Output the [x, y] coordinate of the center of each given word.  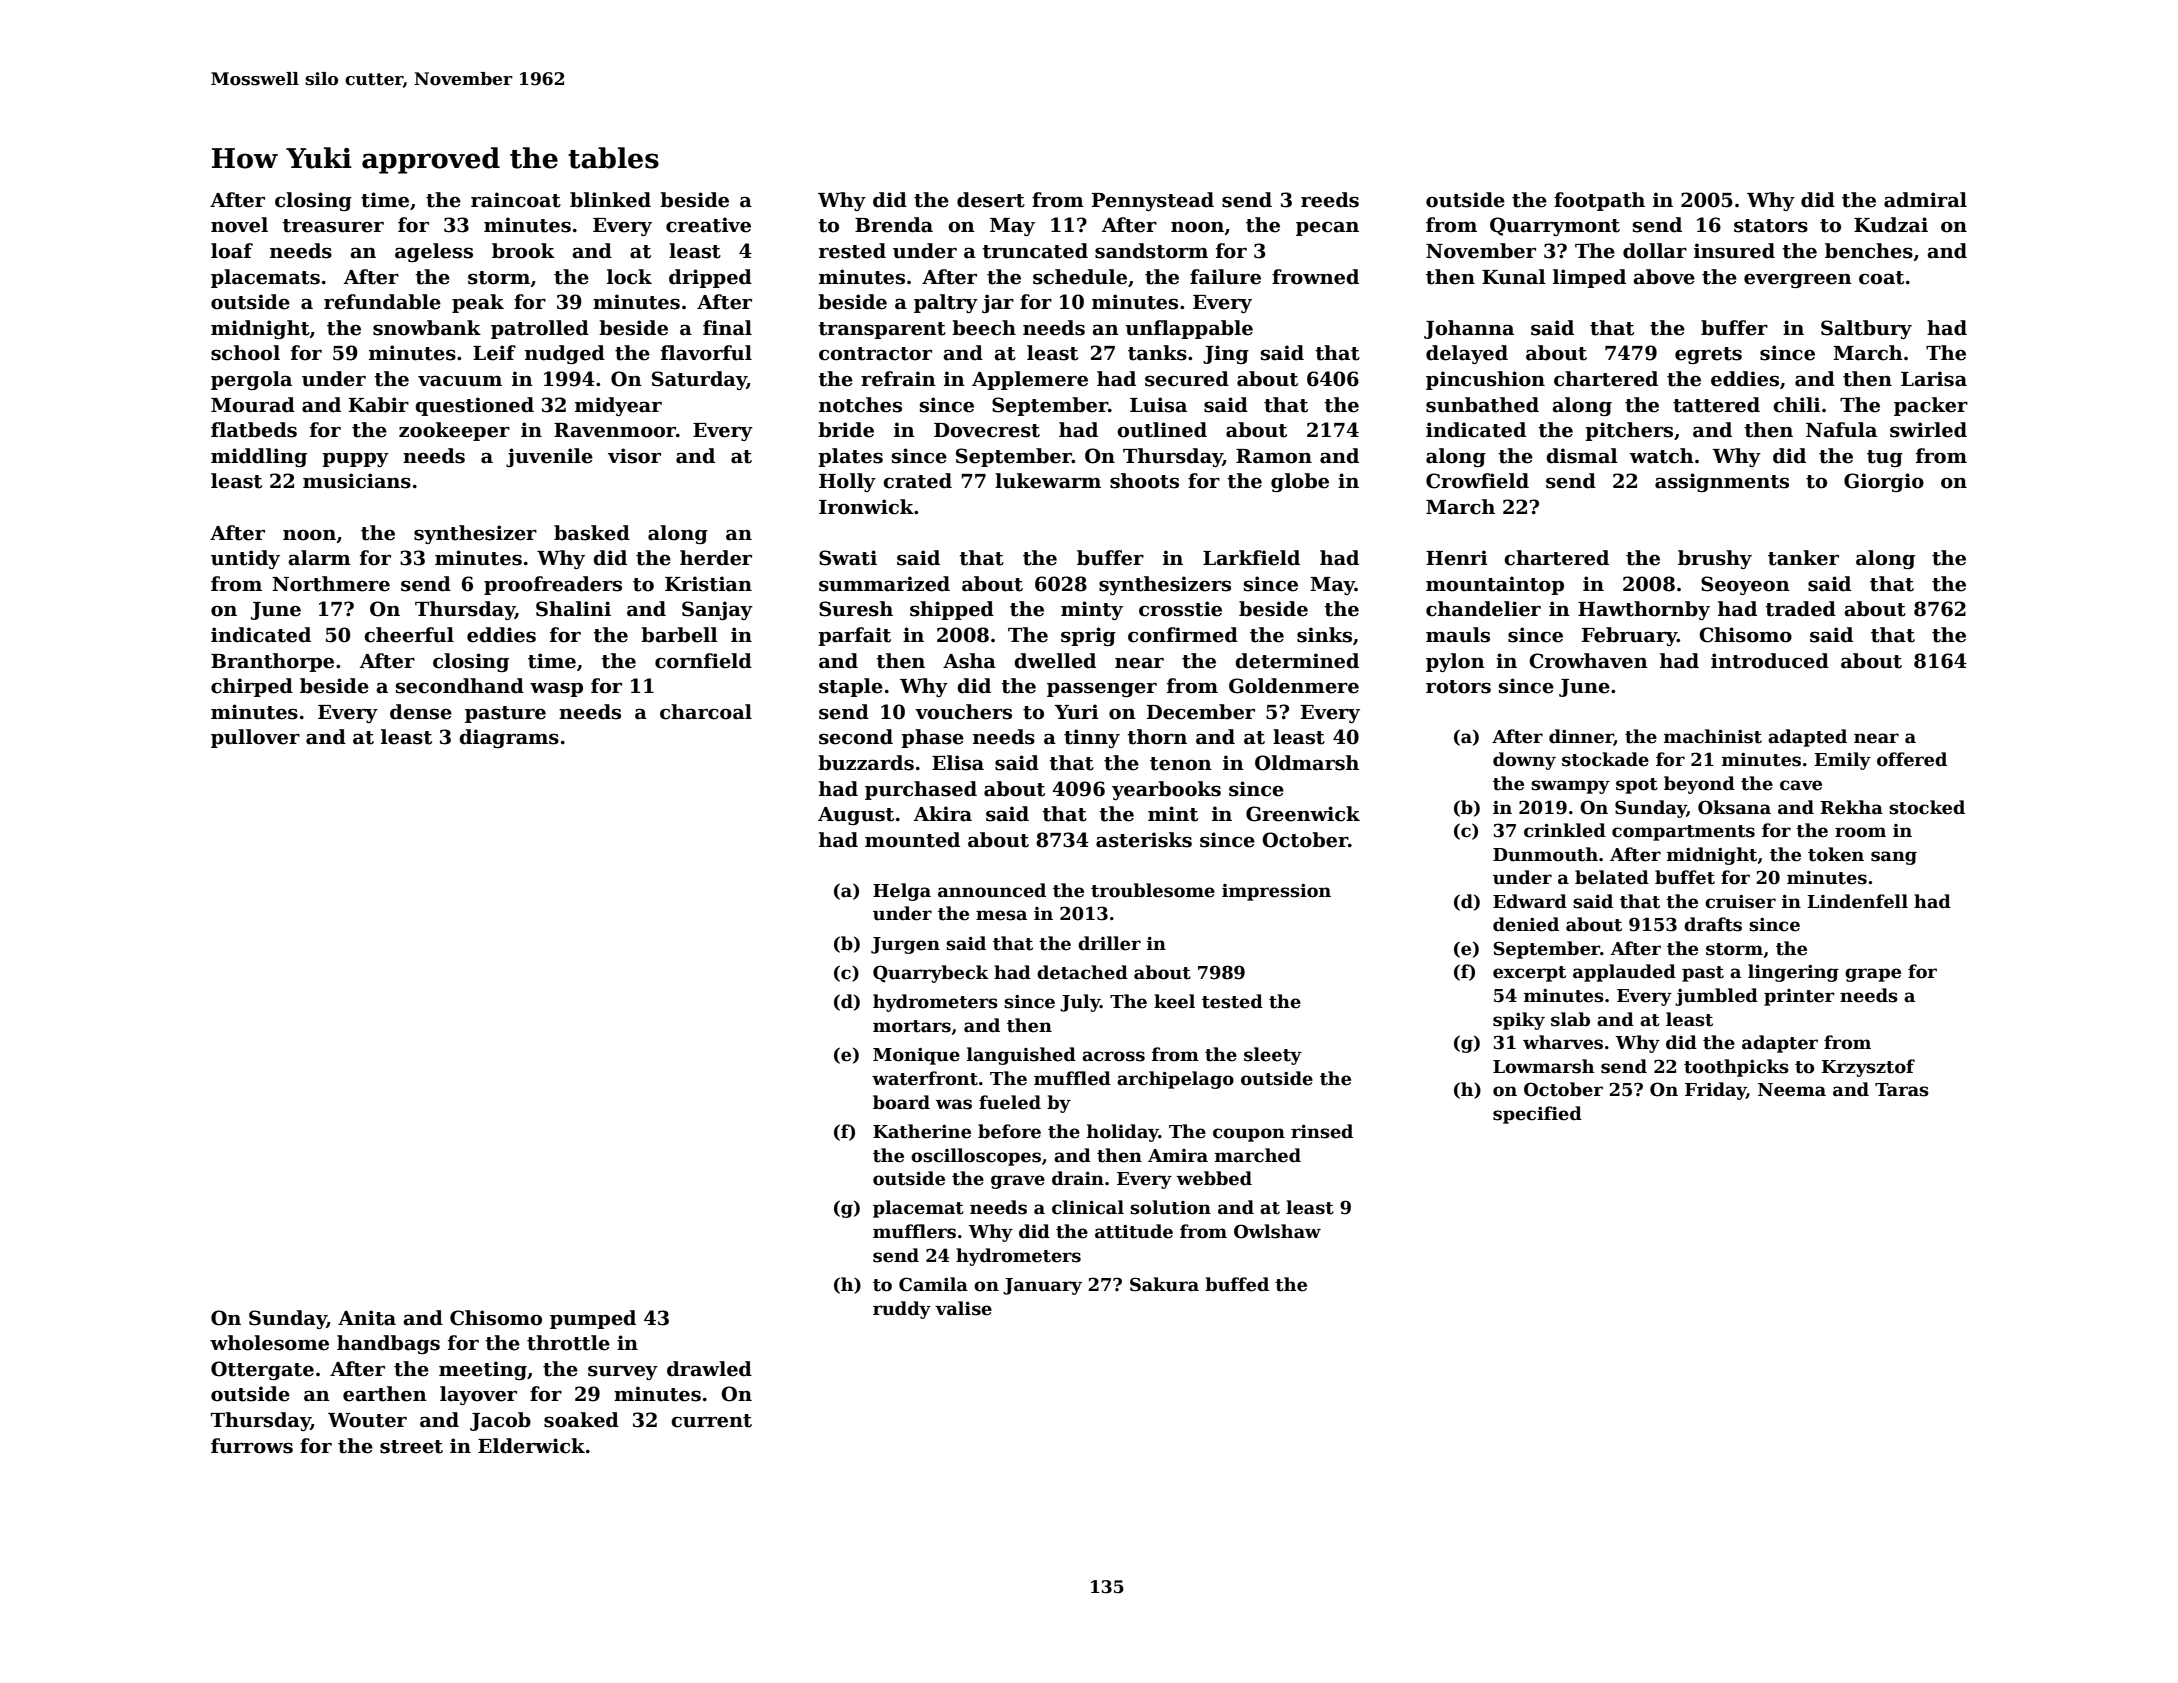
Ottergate [262, 1370]
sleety [1273, 1056]
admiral [1925, 200]
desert [991, 200]
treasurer [333, 226]
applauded [1624, 973]
